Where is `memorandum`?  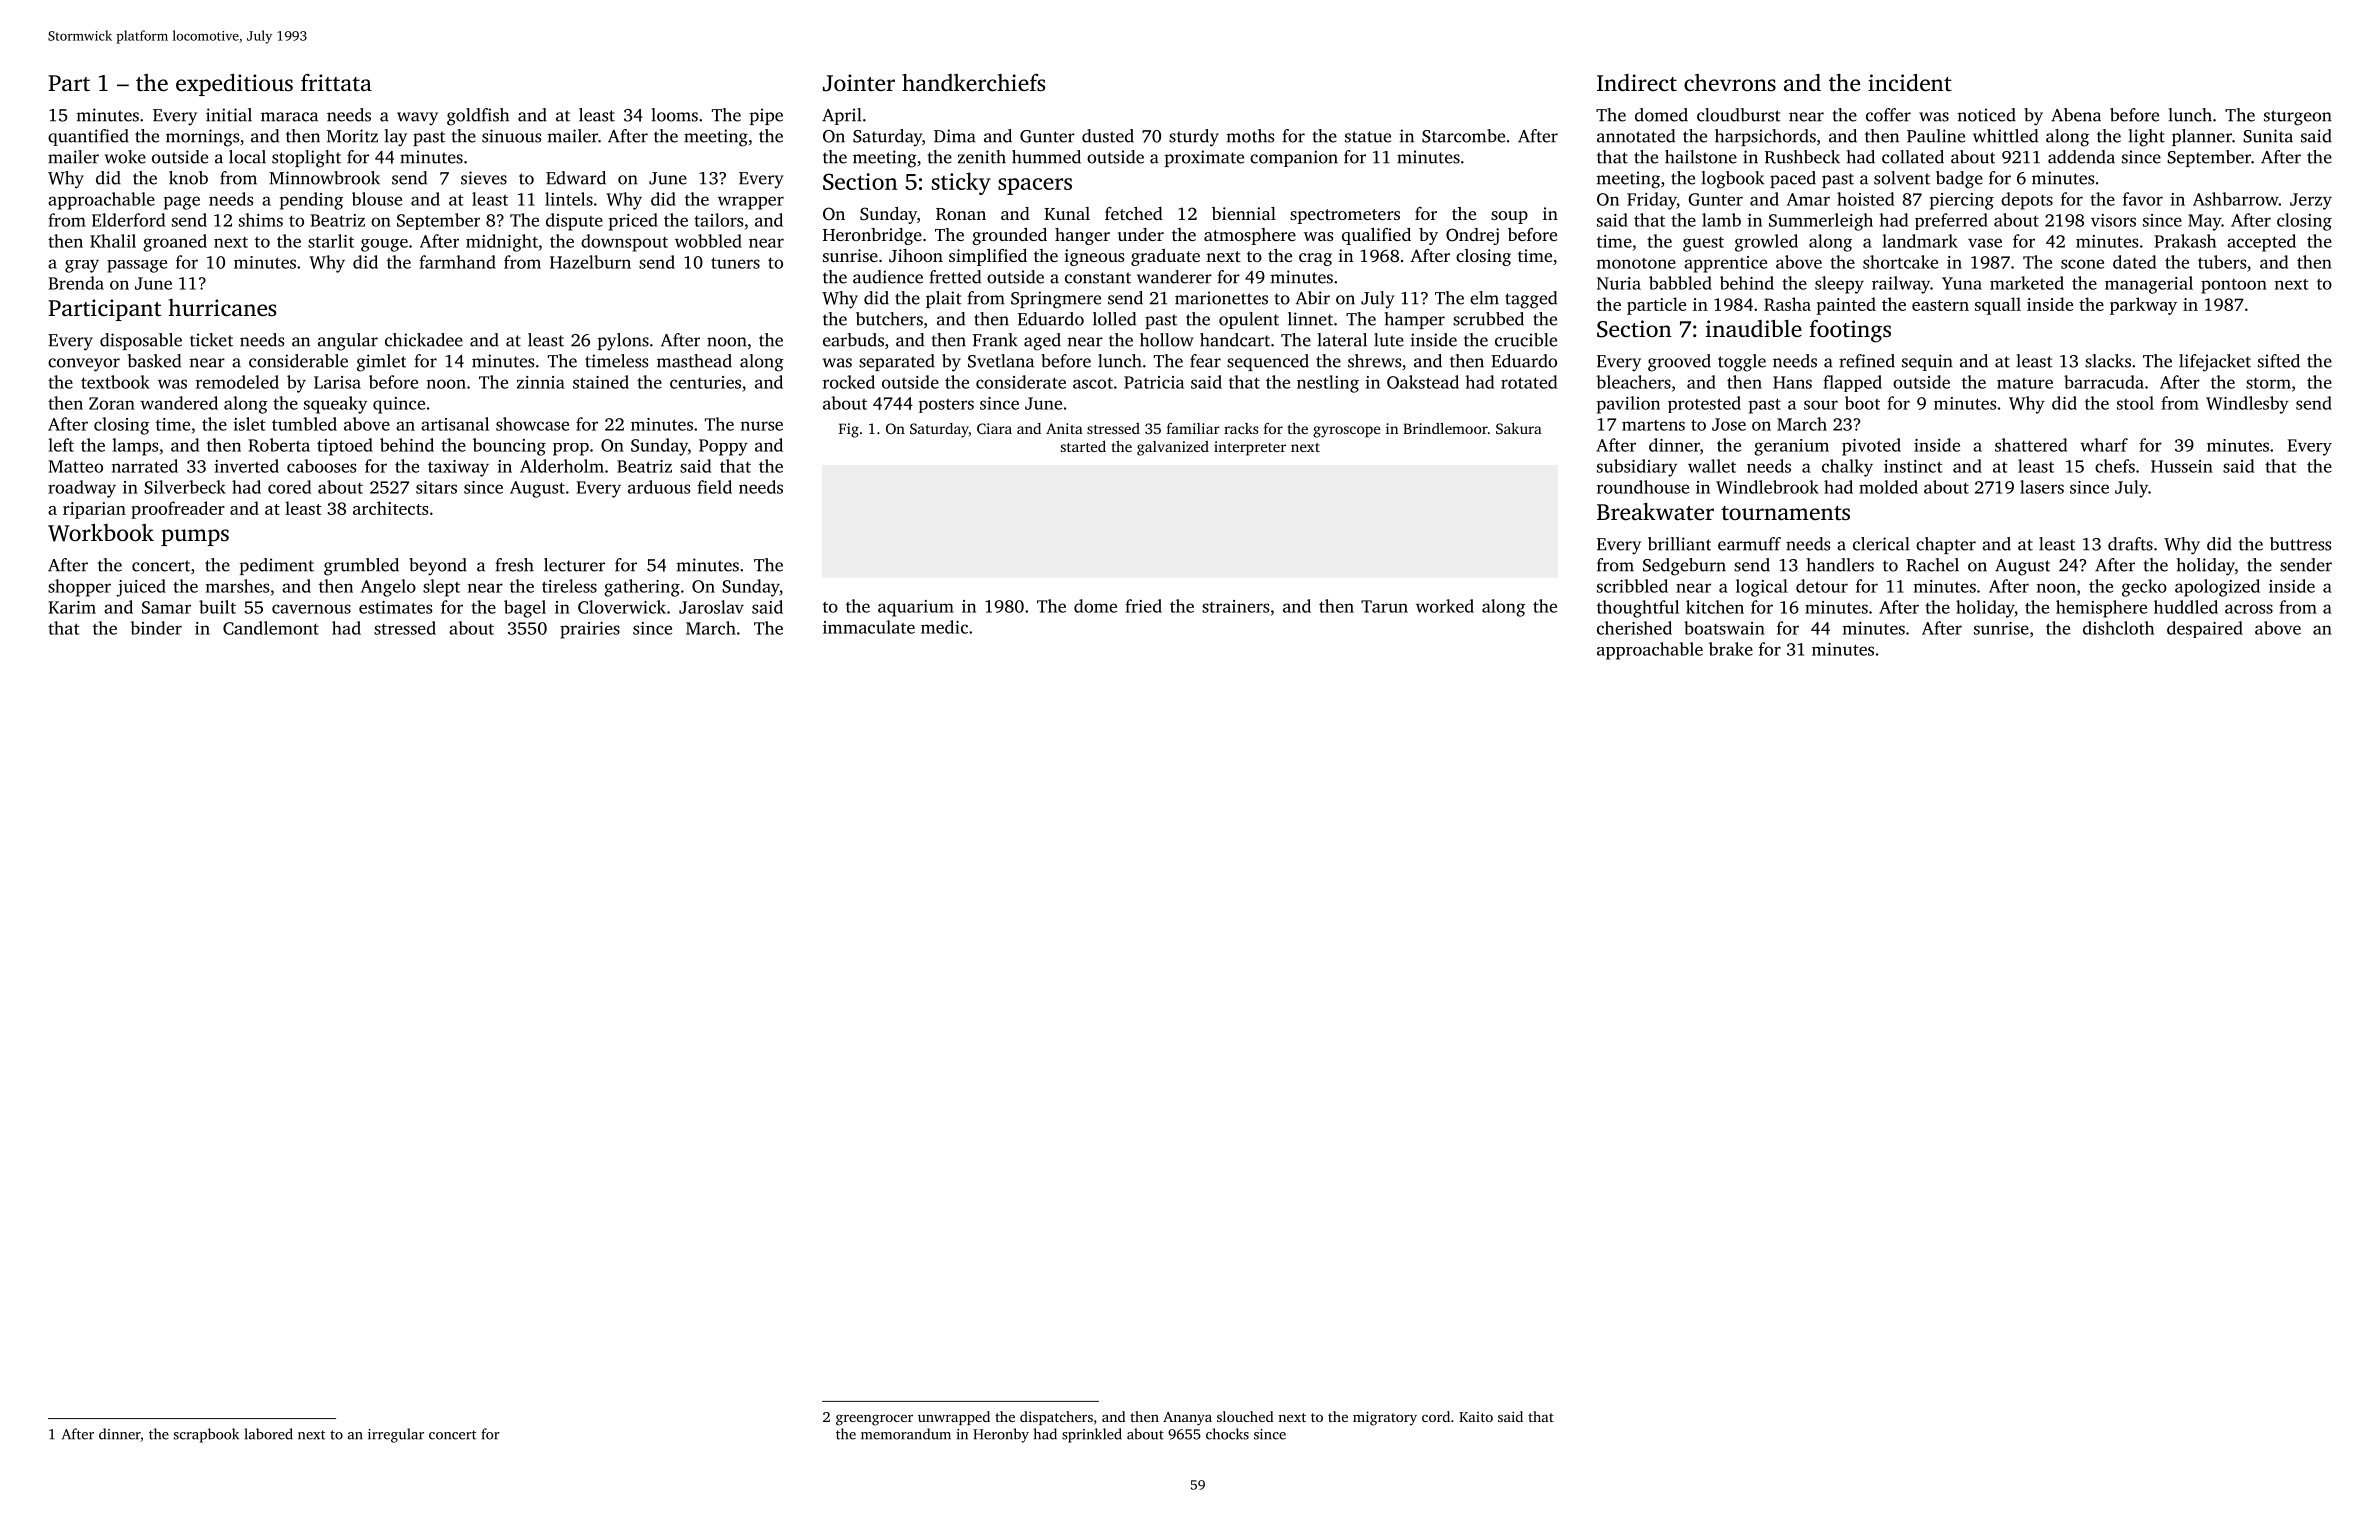
memorandum is located at coordinates (906, 1434).
